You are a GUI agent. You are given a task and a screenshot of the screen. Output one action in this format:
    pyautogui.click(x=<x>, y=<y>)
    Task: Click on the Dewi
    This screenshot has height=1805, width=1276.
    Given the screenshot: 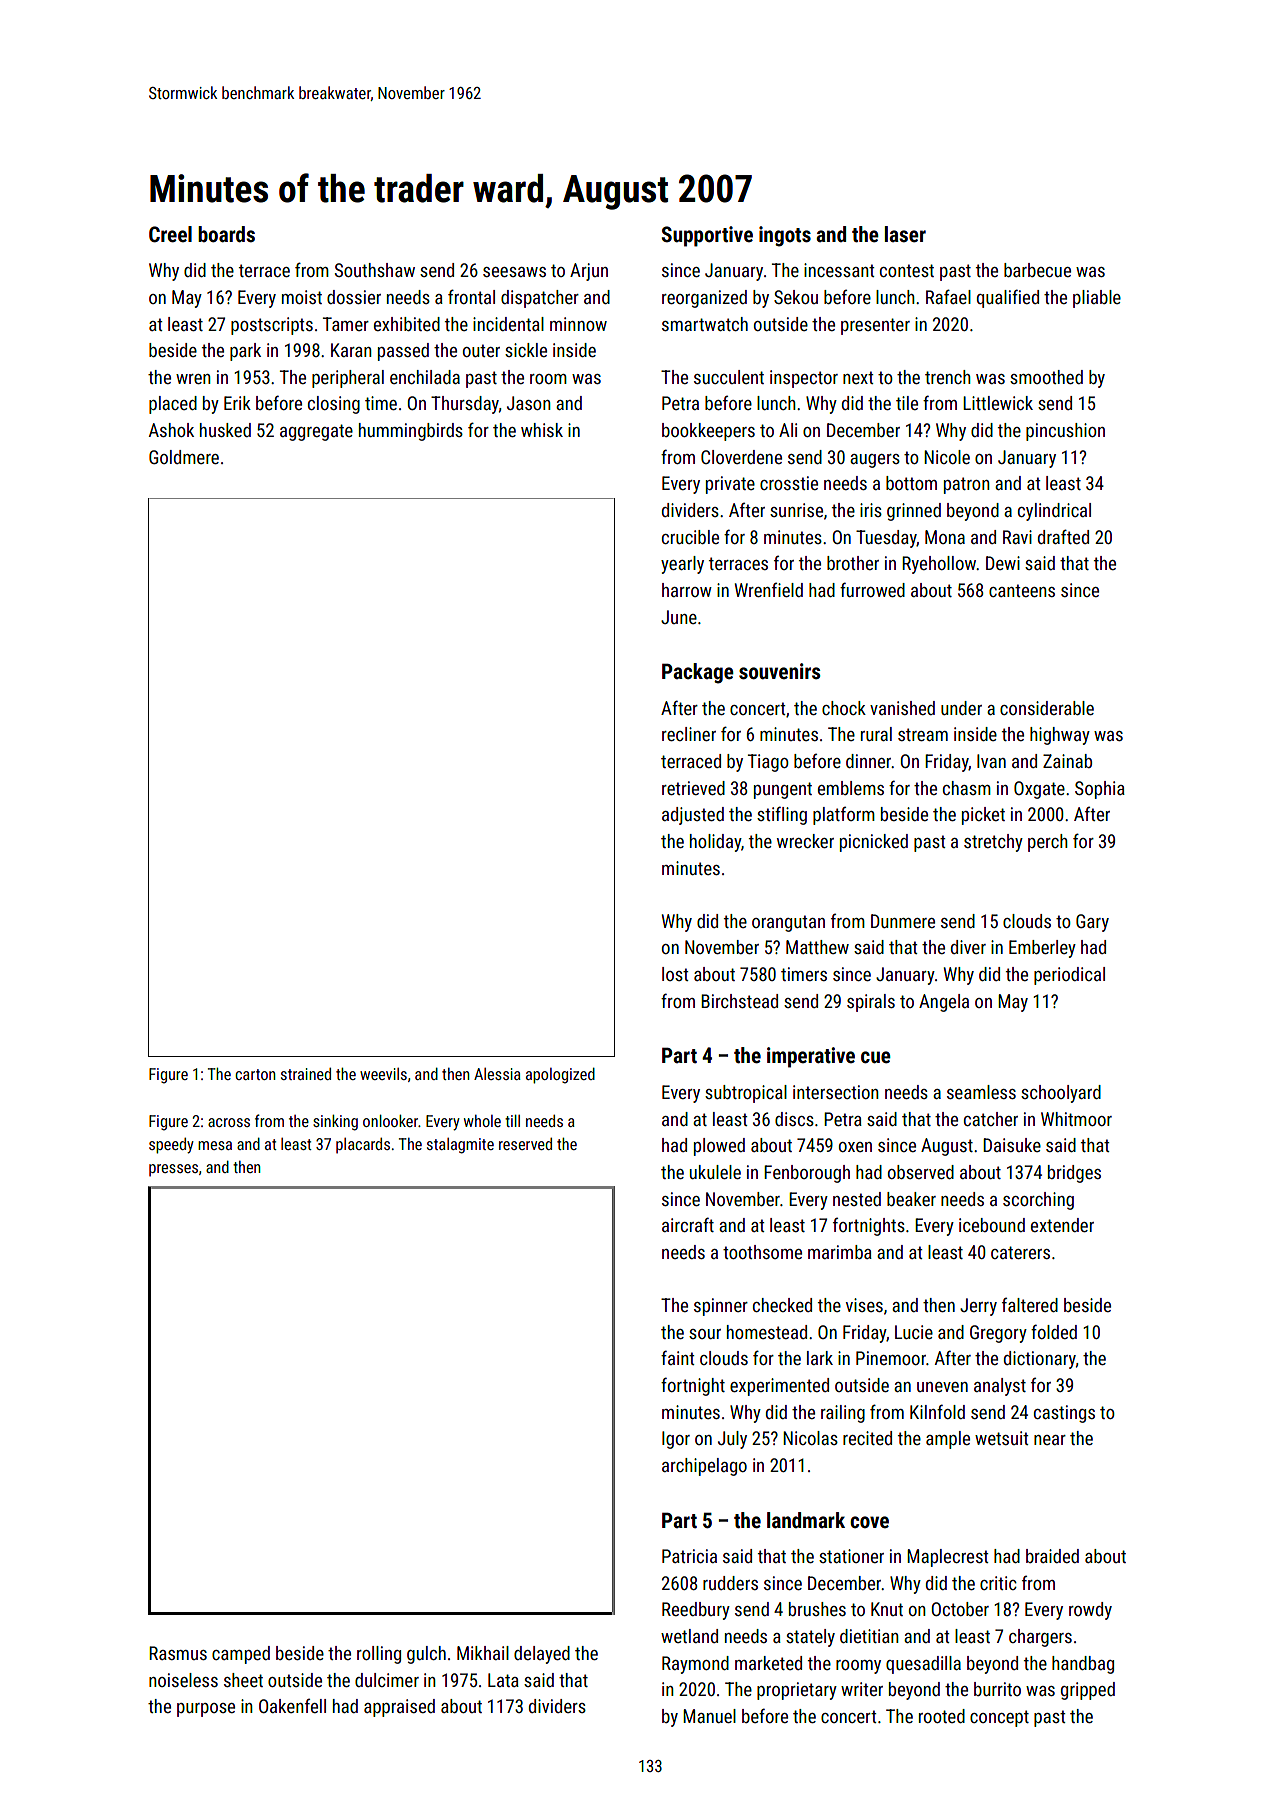 What is the action you would take?
    pyautogui.click(x=1003, y=563)
